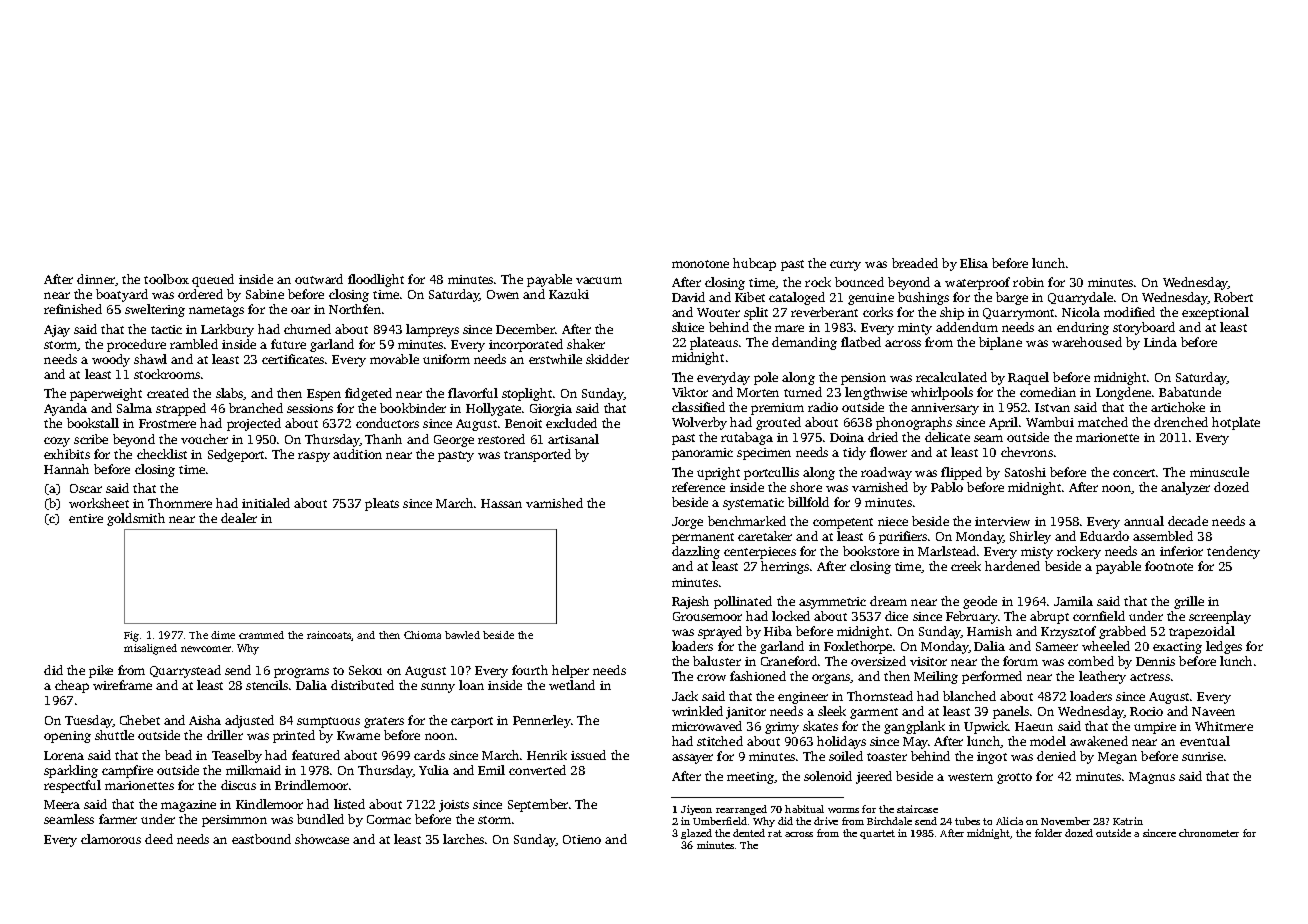 This screenshot has height=924, width=1308. I want to click on outward, so click(319, 279).
